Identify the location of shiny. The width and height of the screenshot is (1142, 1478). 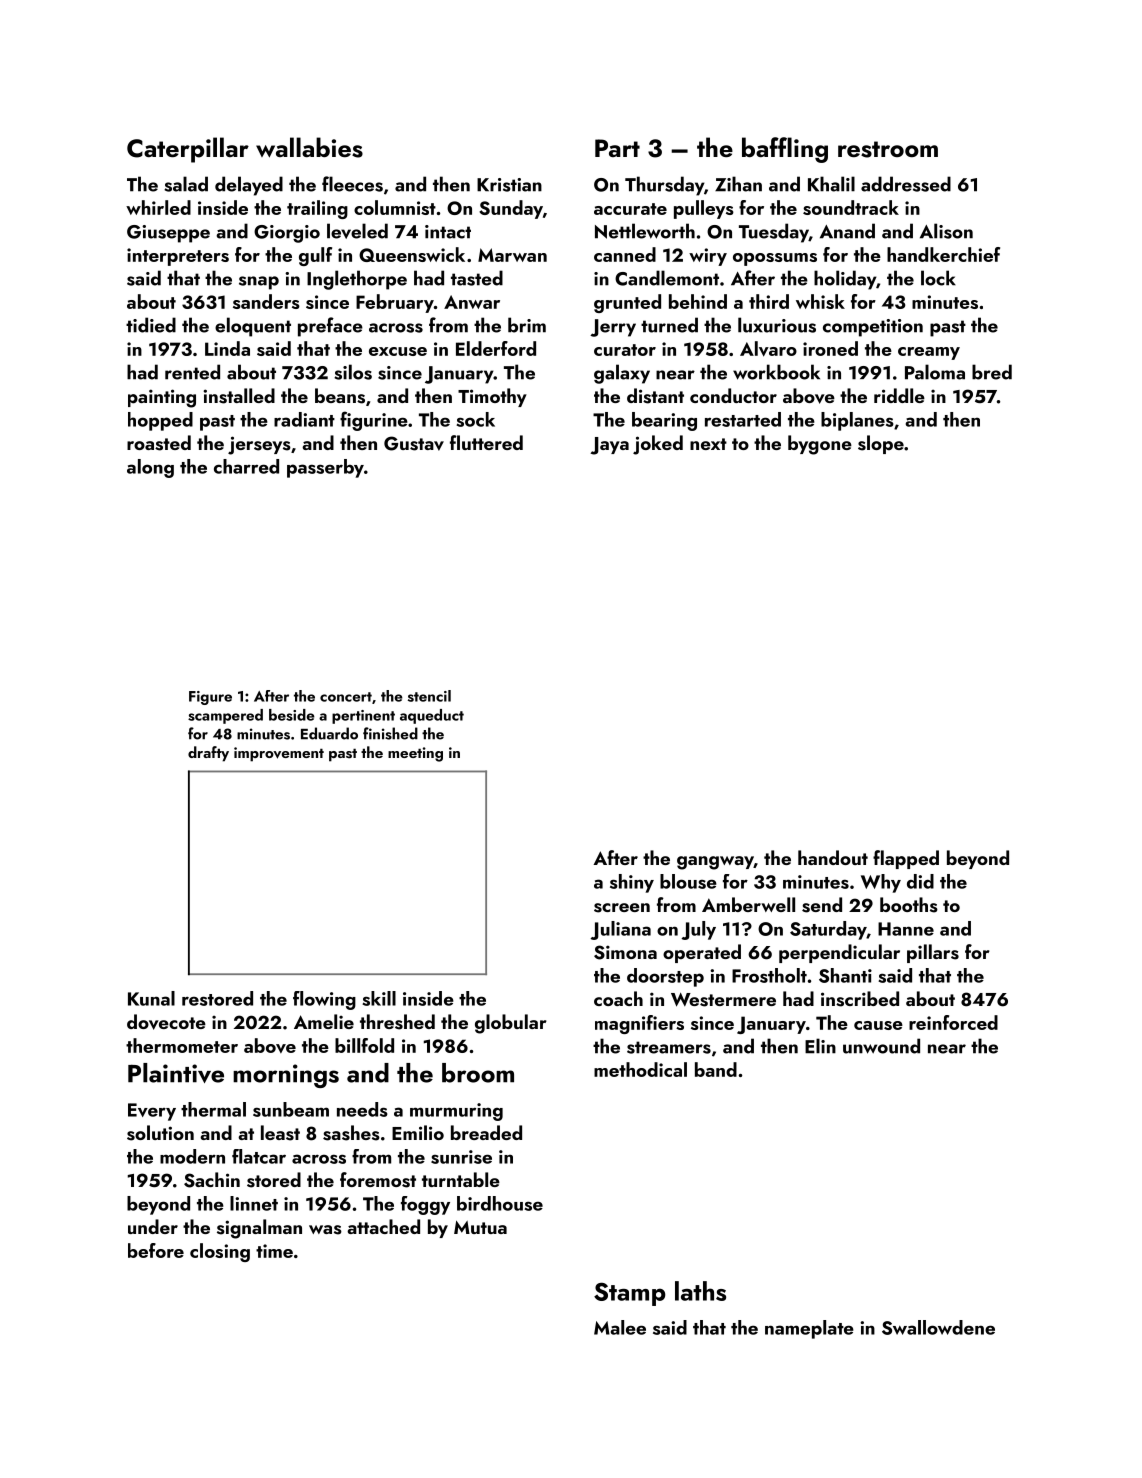
(632, 883).
